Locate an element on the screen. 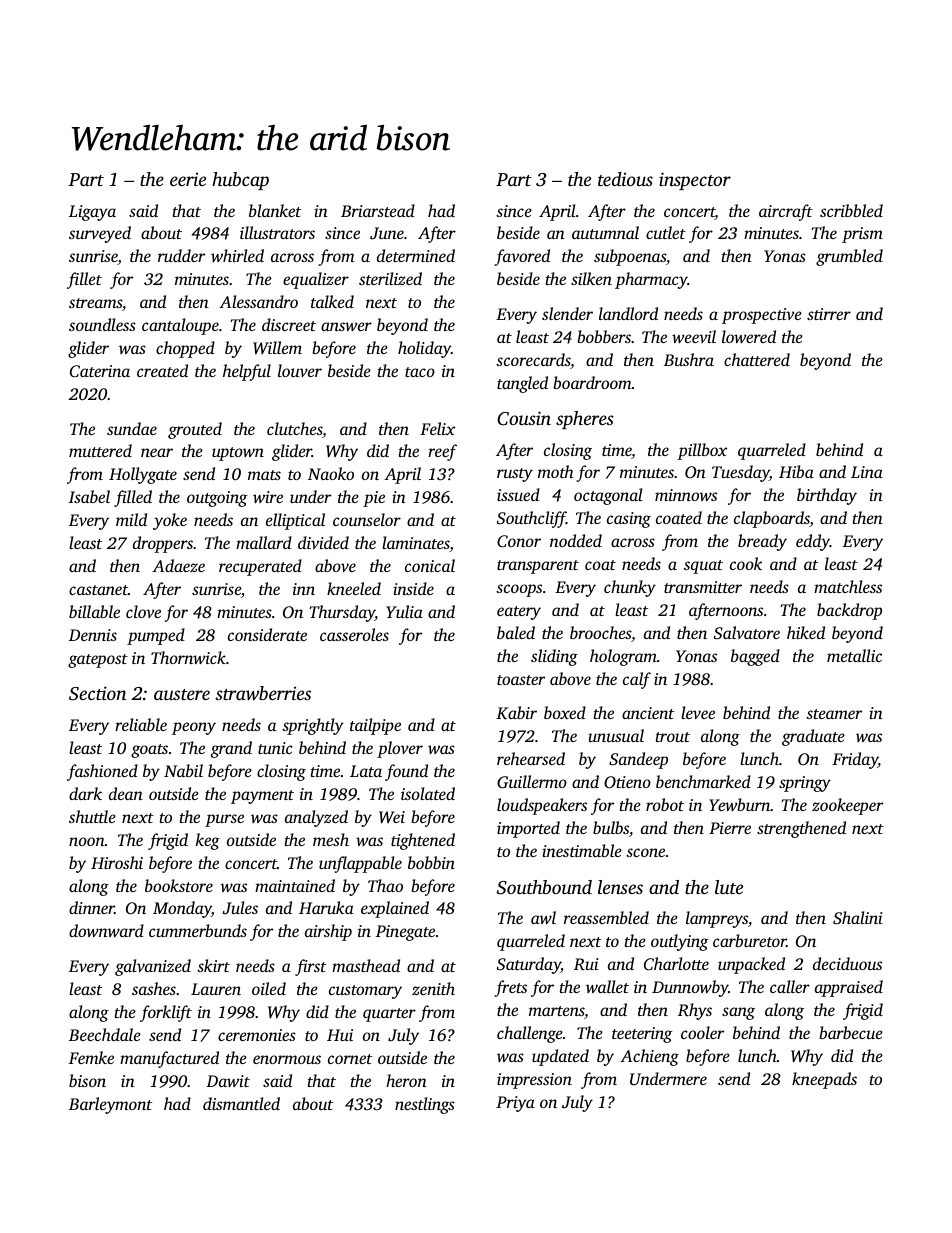 The height and width of the screenshot is (1233, 952). dinner is located at coordinates (92, 907).
